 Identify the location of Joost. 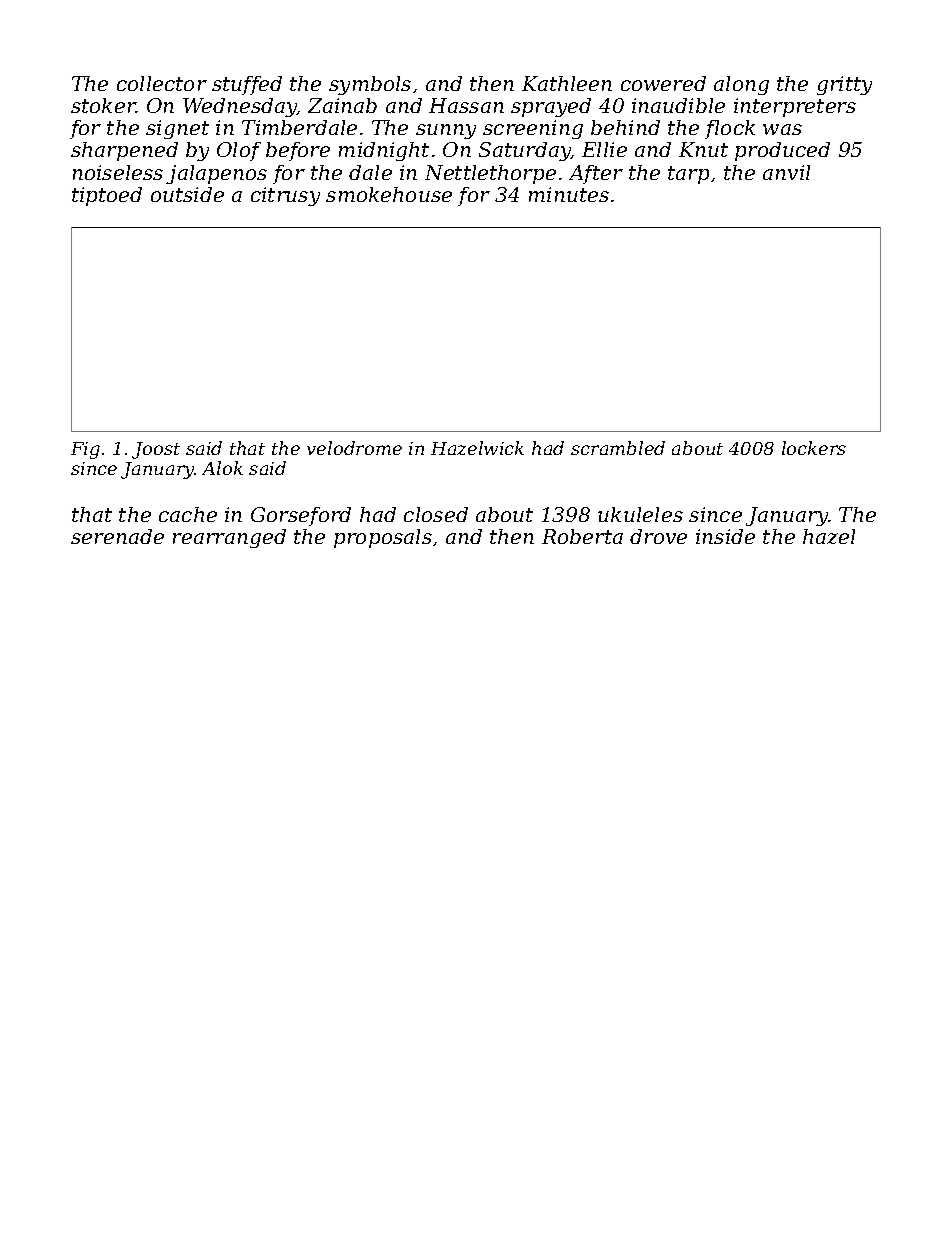
(156, 450).
